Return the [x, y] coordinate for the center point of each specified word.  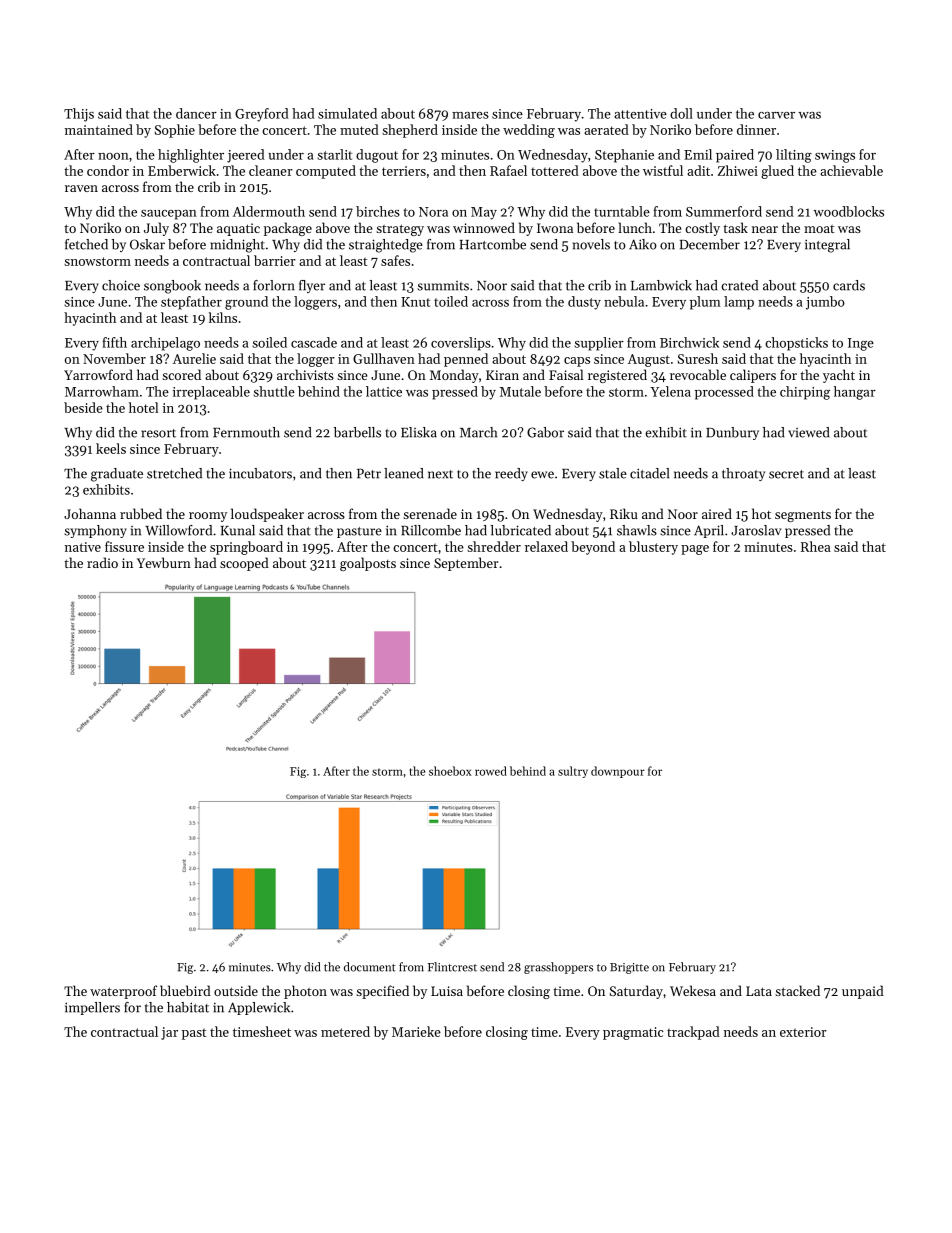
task [735, 227]
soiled [270, 342]
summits [443, 286]
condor [108, 170]
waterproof [123, 992]
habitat [188, 1007]
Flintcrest [452, 967]
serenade [430, 513]
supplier [599, 344]
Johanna [90, 513]
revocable [698, 374]
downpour [618, 772]
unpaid [863, 992]
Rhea [816, 546]
